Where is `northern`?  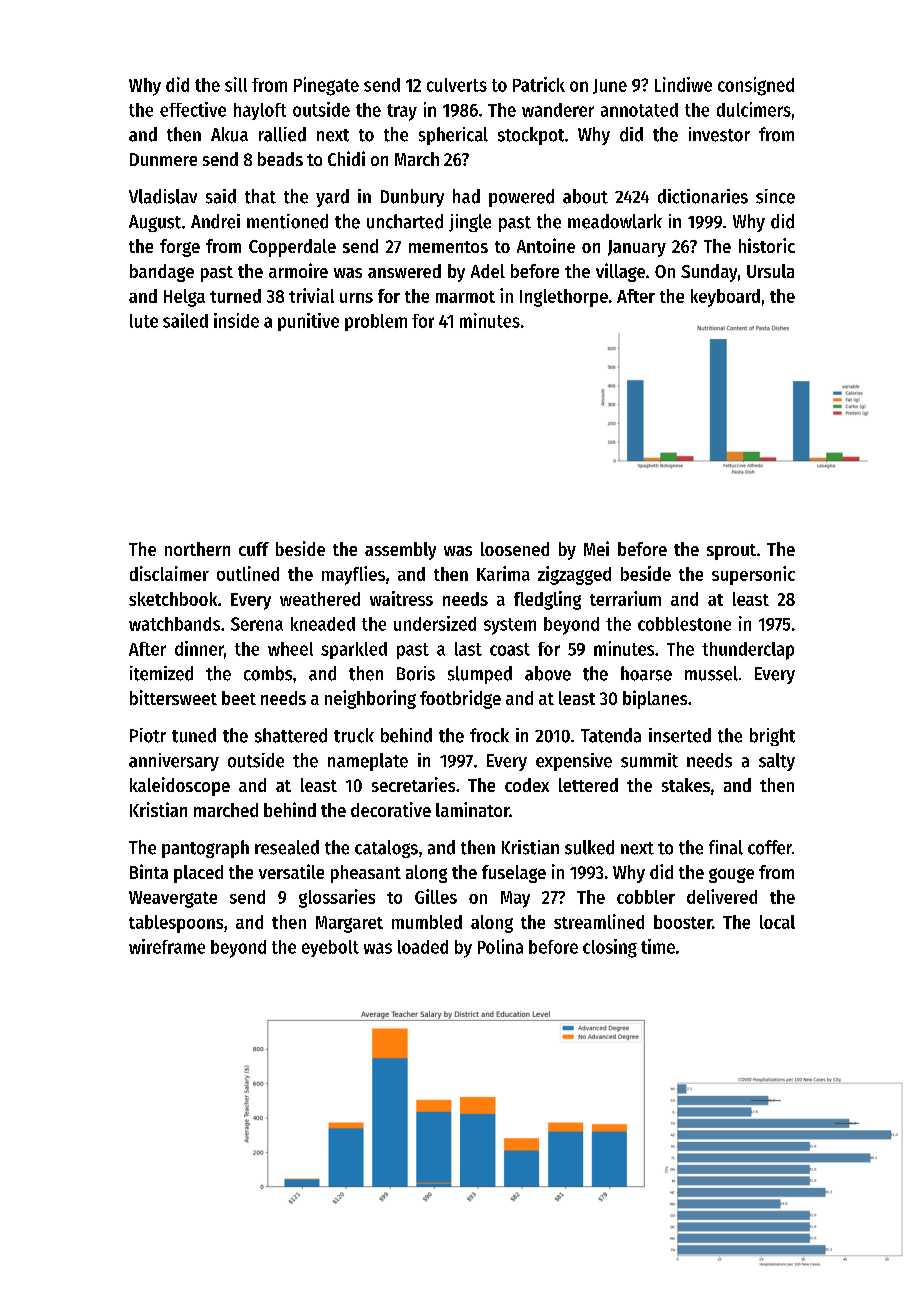 northern is located at coordinates (197, 549).
